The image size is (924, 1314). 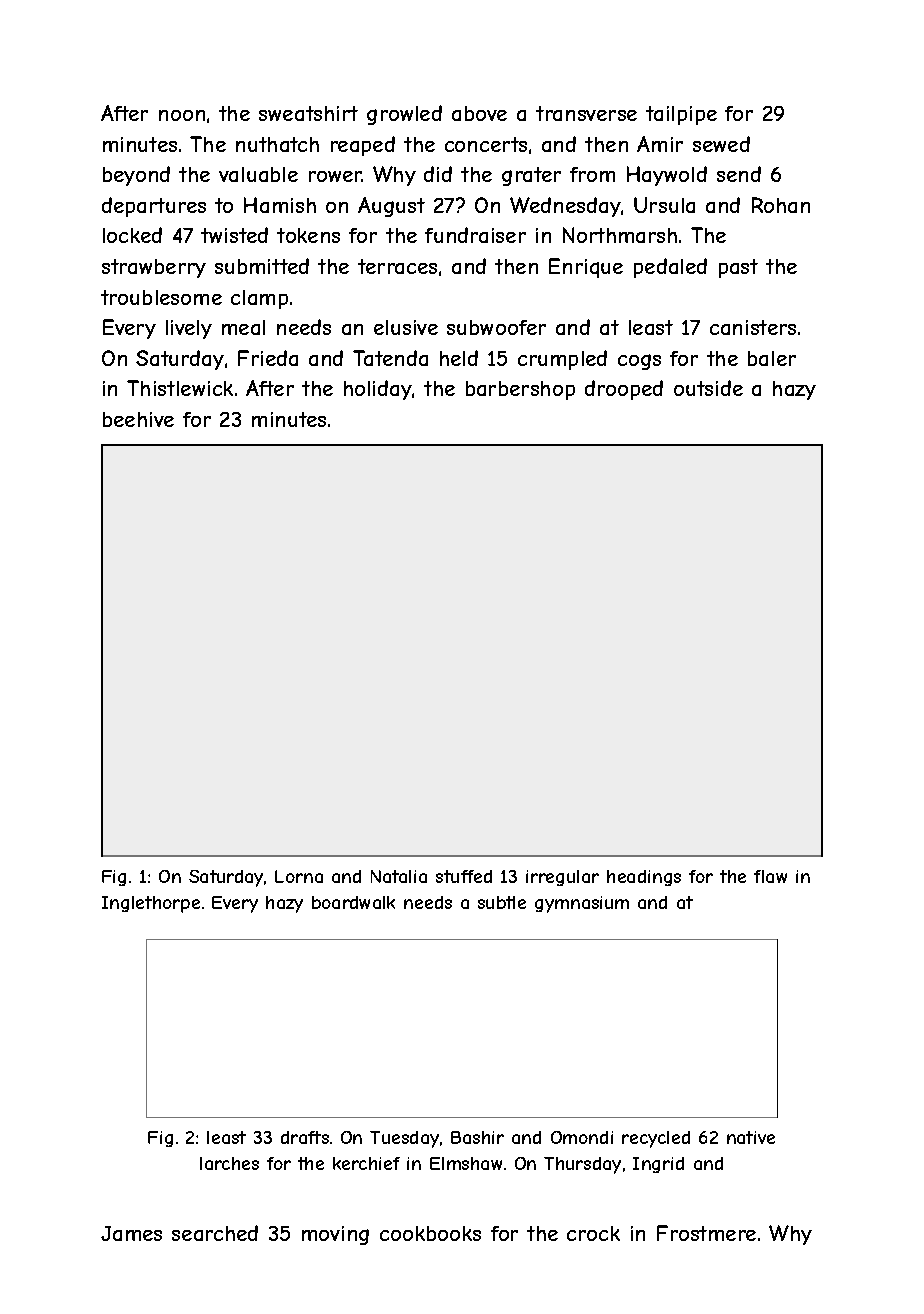 What do you see at coordinates (378, 390) in the document?
I see `holiday` at bounding box center [378, 390].
